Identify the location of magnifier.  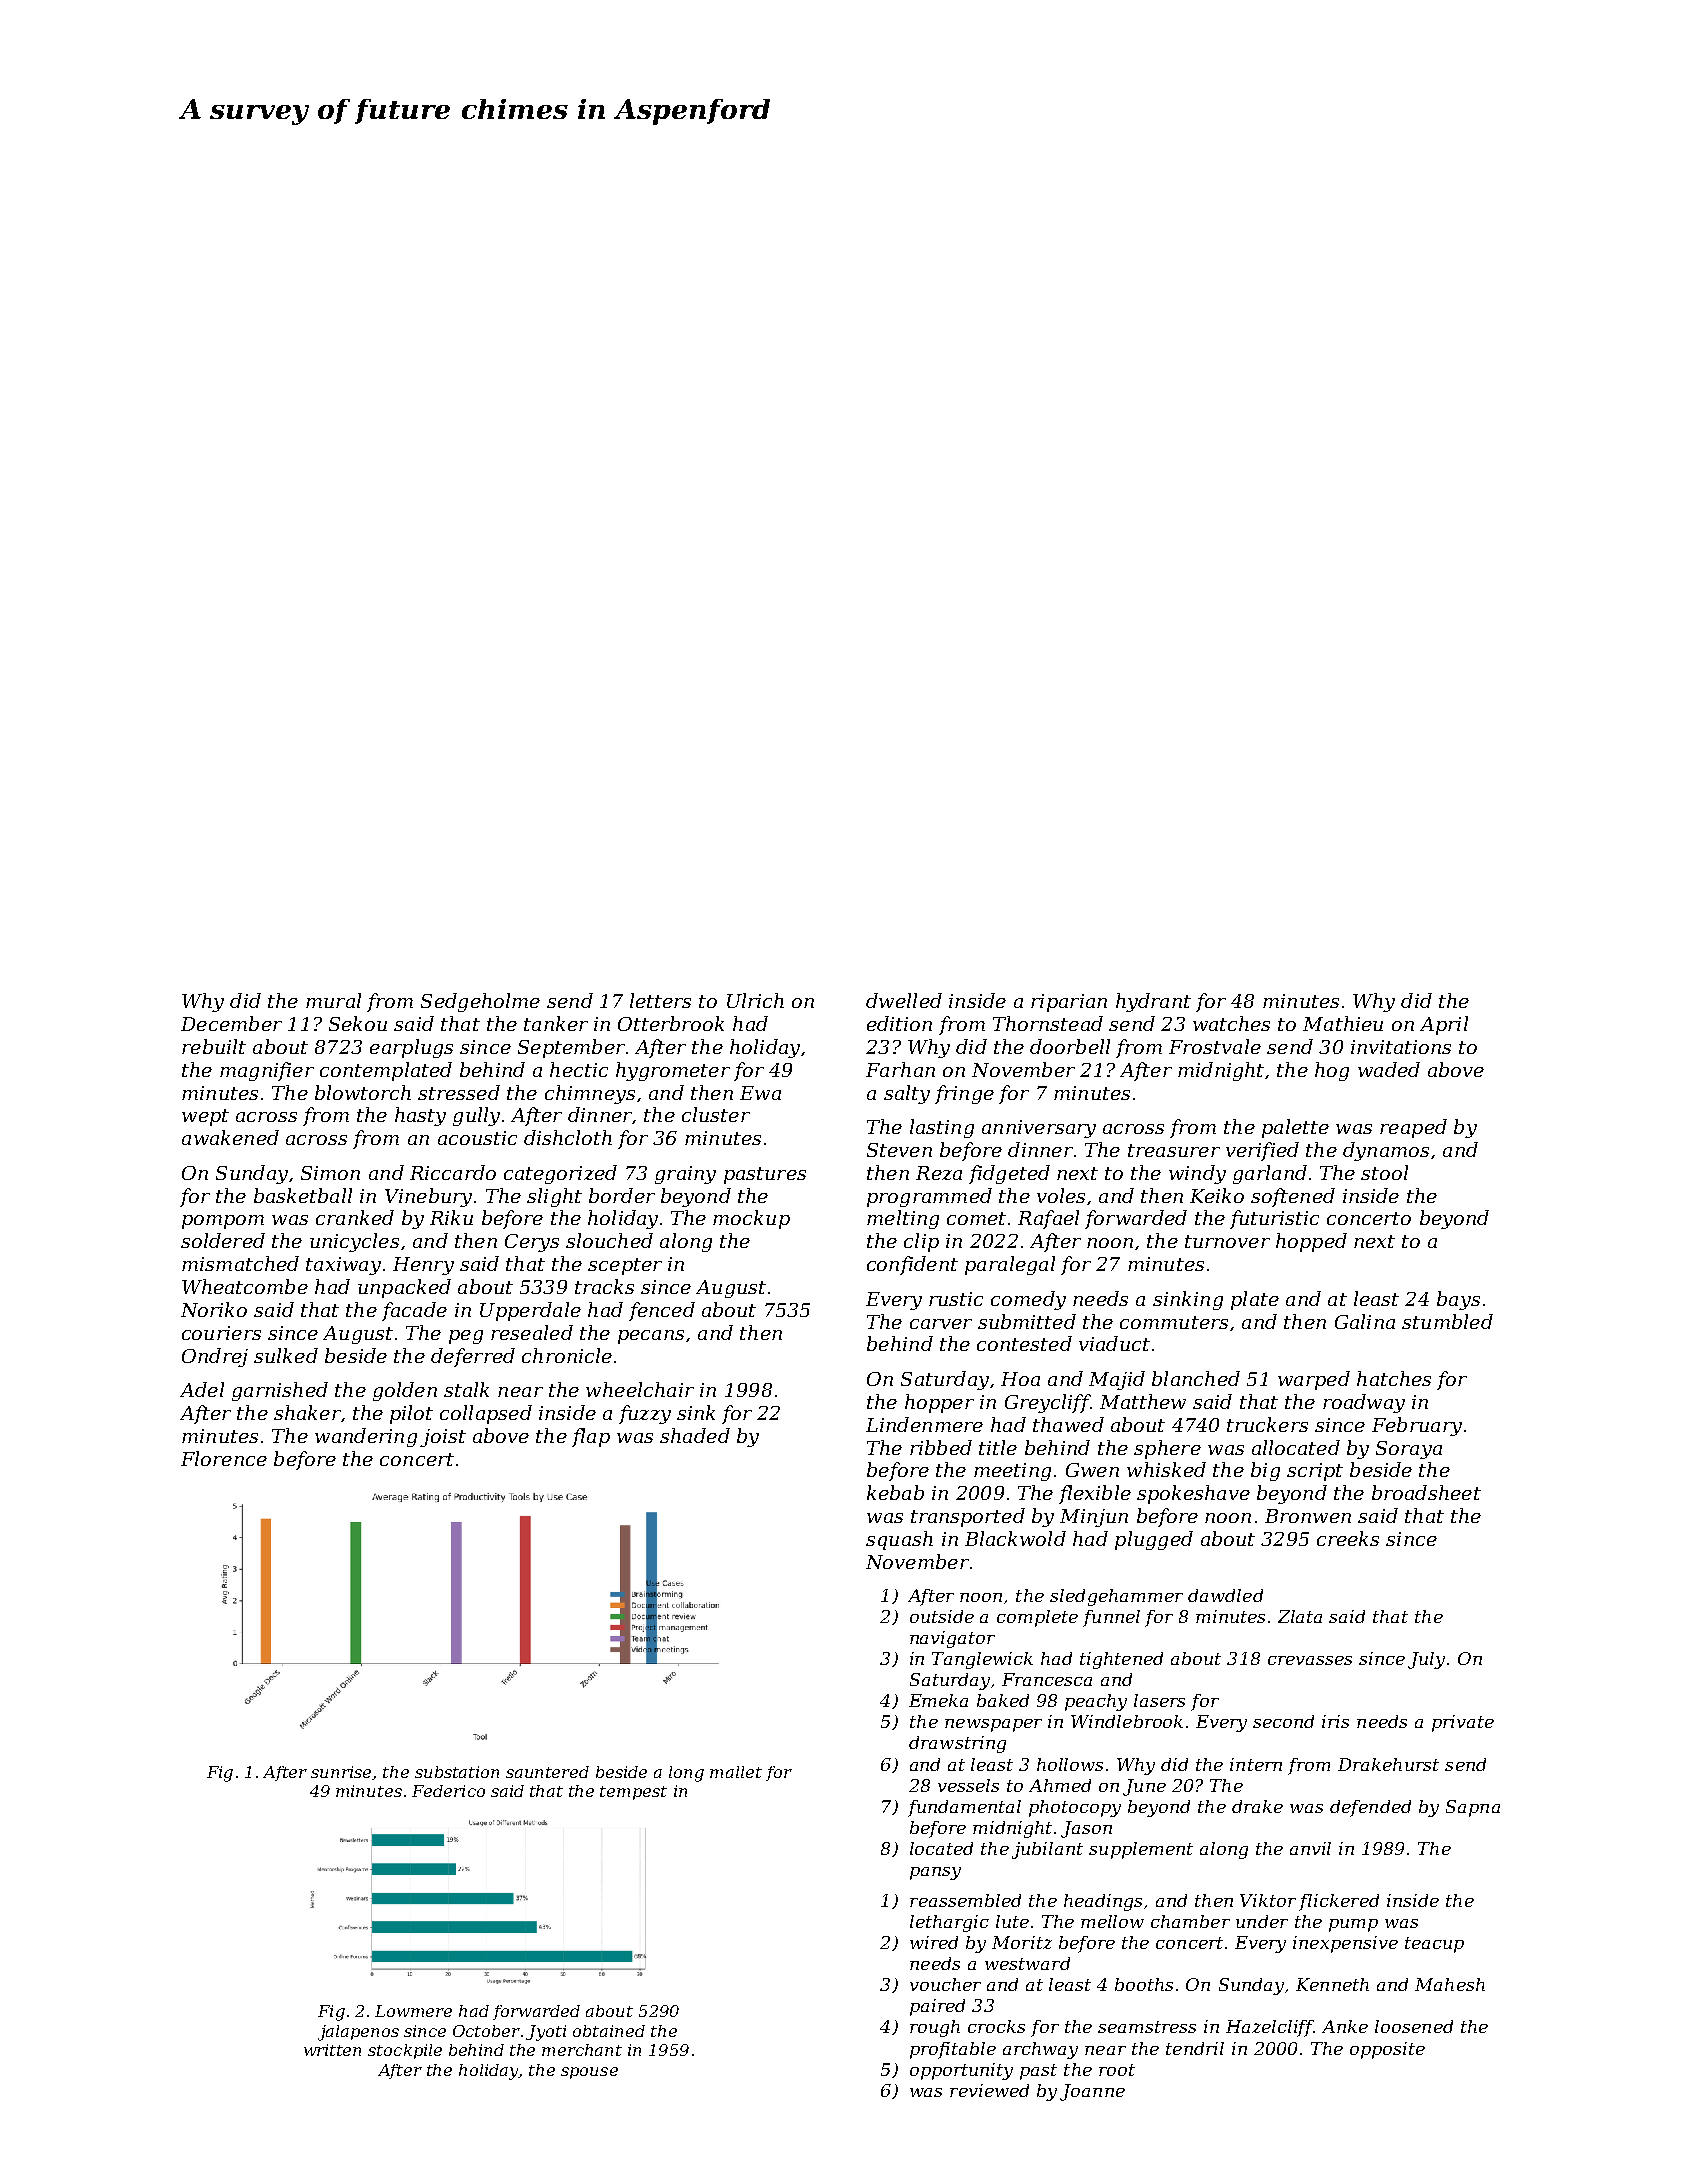
(267, 1071).
